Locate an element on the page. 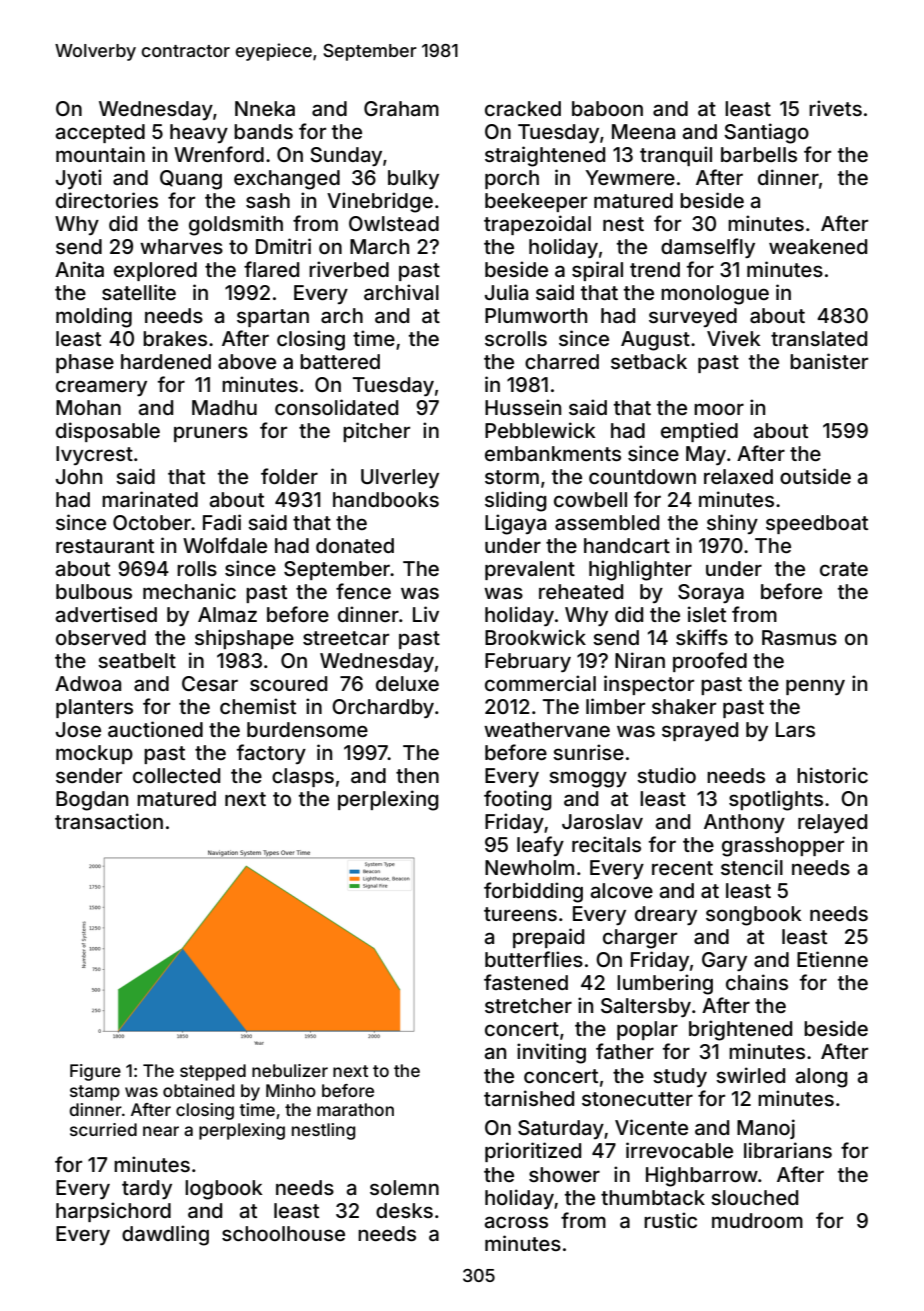 This document has height=1311, width=924. rivets is located at coordinates (835, 108).
